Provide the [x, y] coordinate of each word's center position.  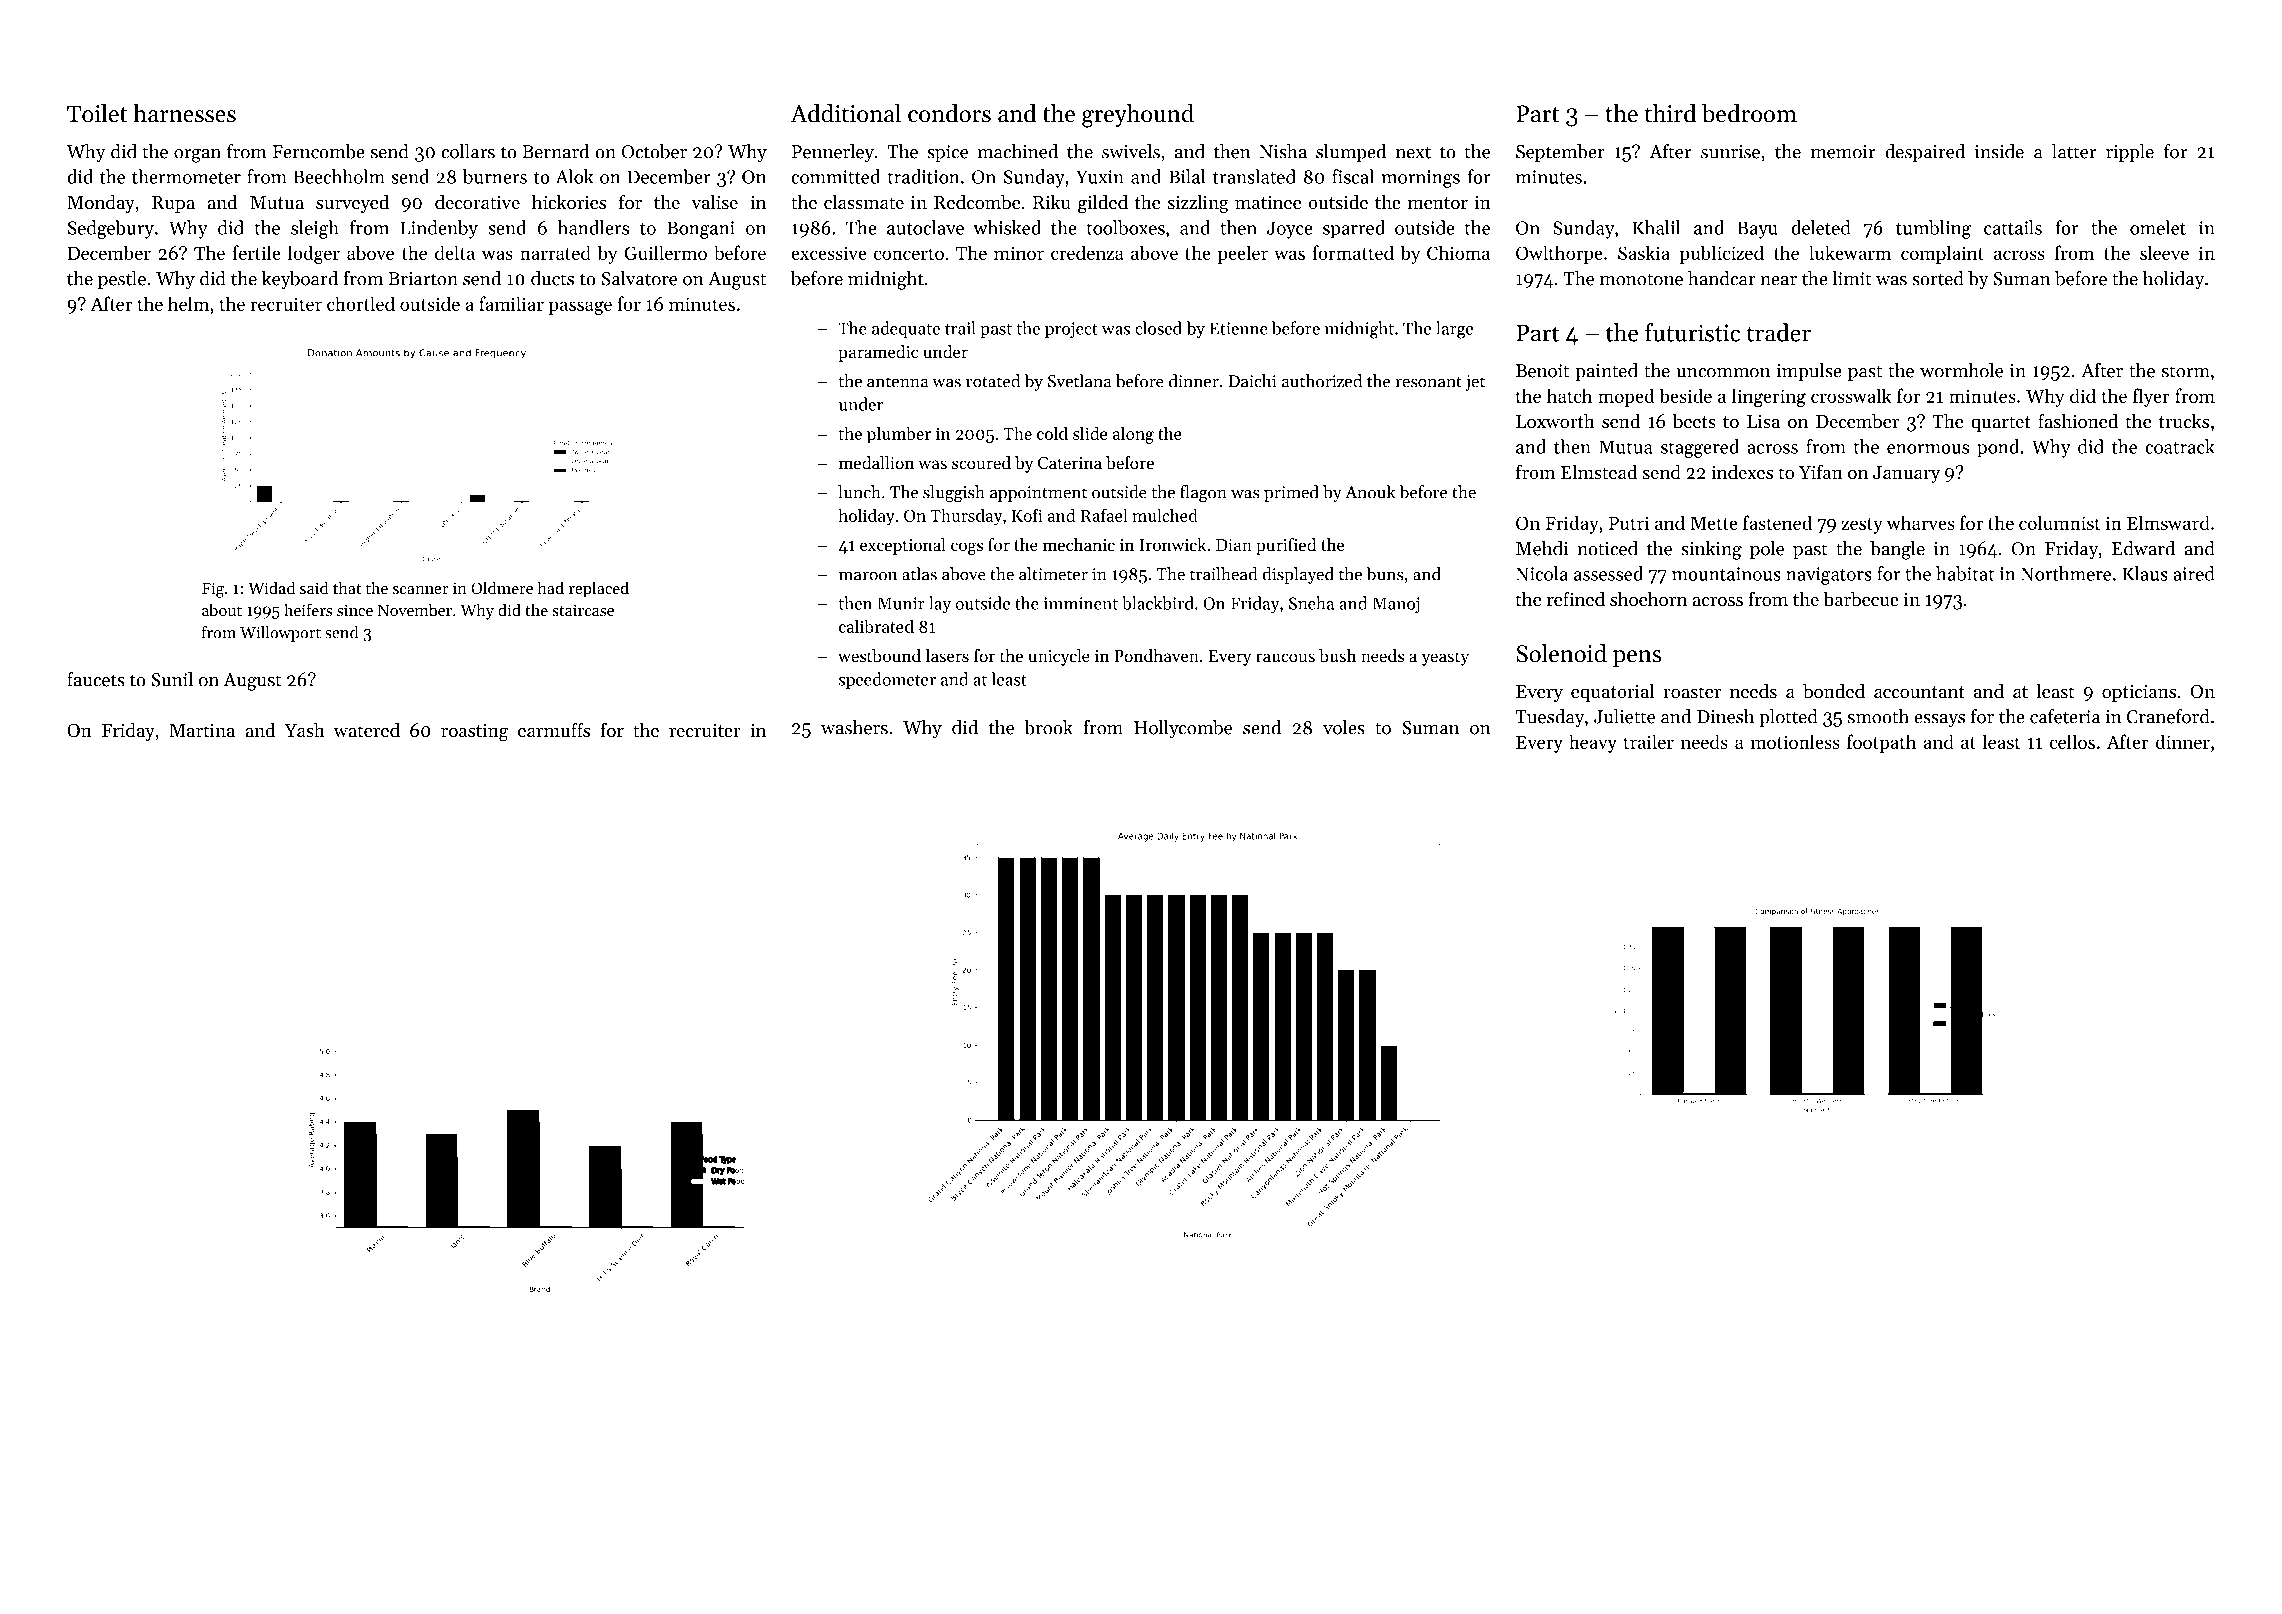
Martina [202, 730]
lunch [859, 492]
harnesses [184, 113]
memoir [1843, 152]
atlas [919, 574]
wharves [1921, 522]
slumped [1351, 153]
